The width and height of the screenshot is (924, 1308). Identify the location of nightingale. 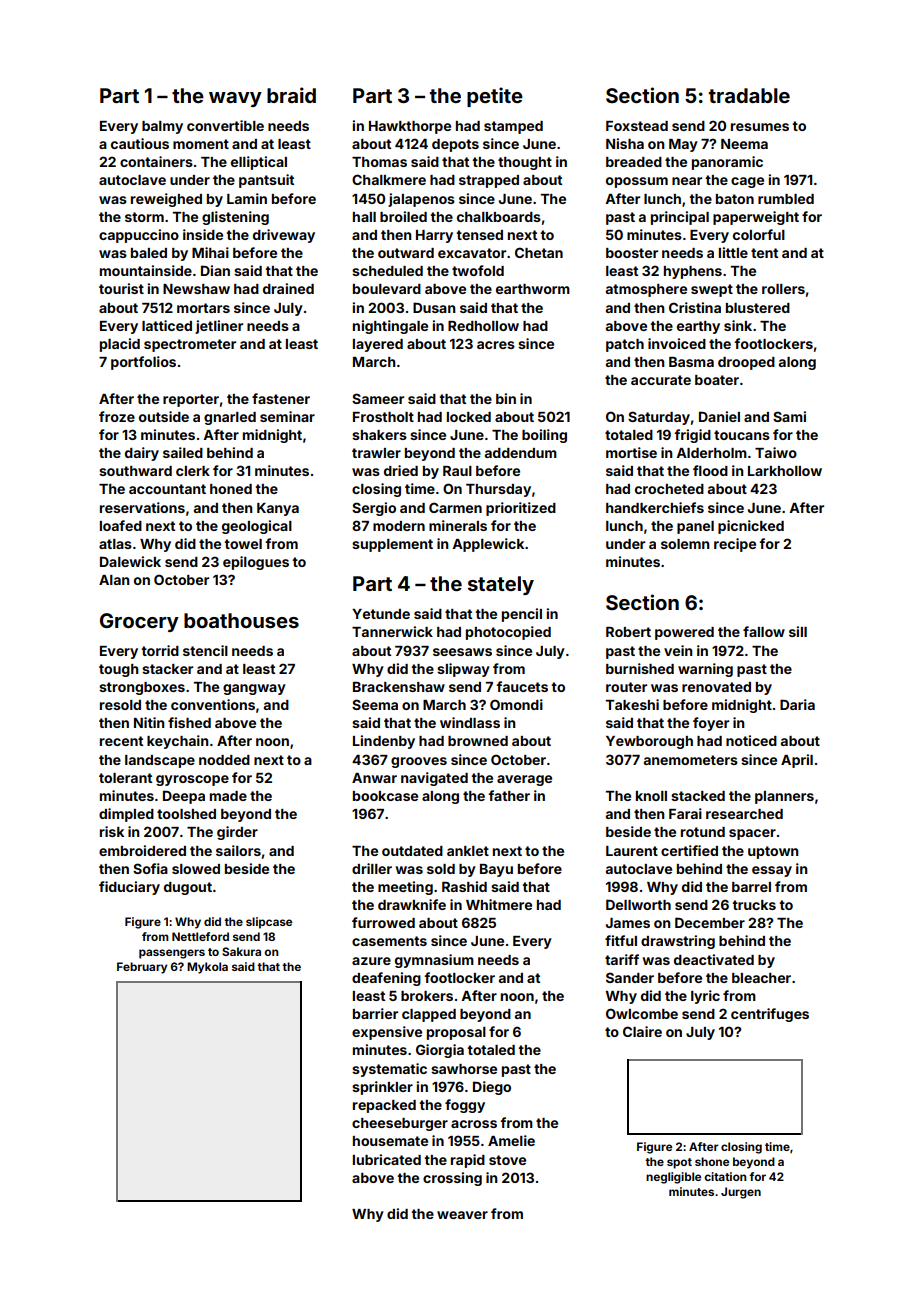
(390, 327).
